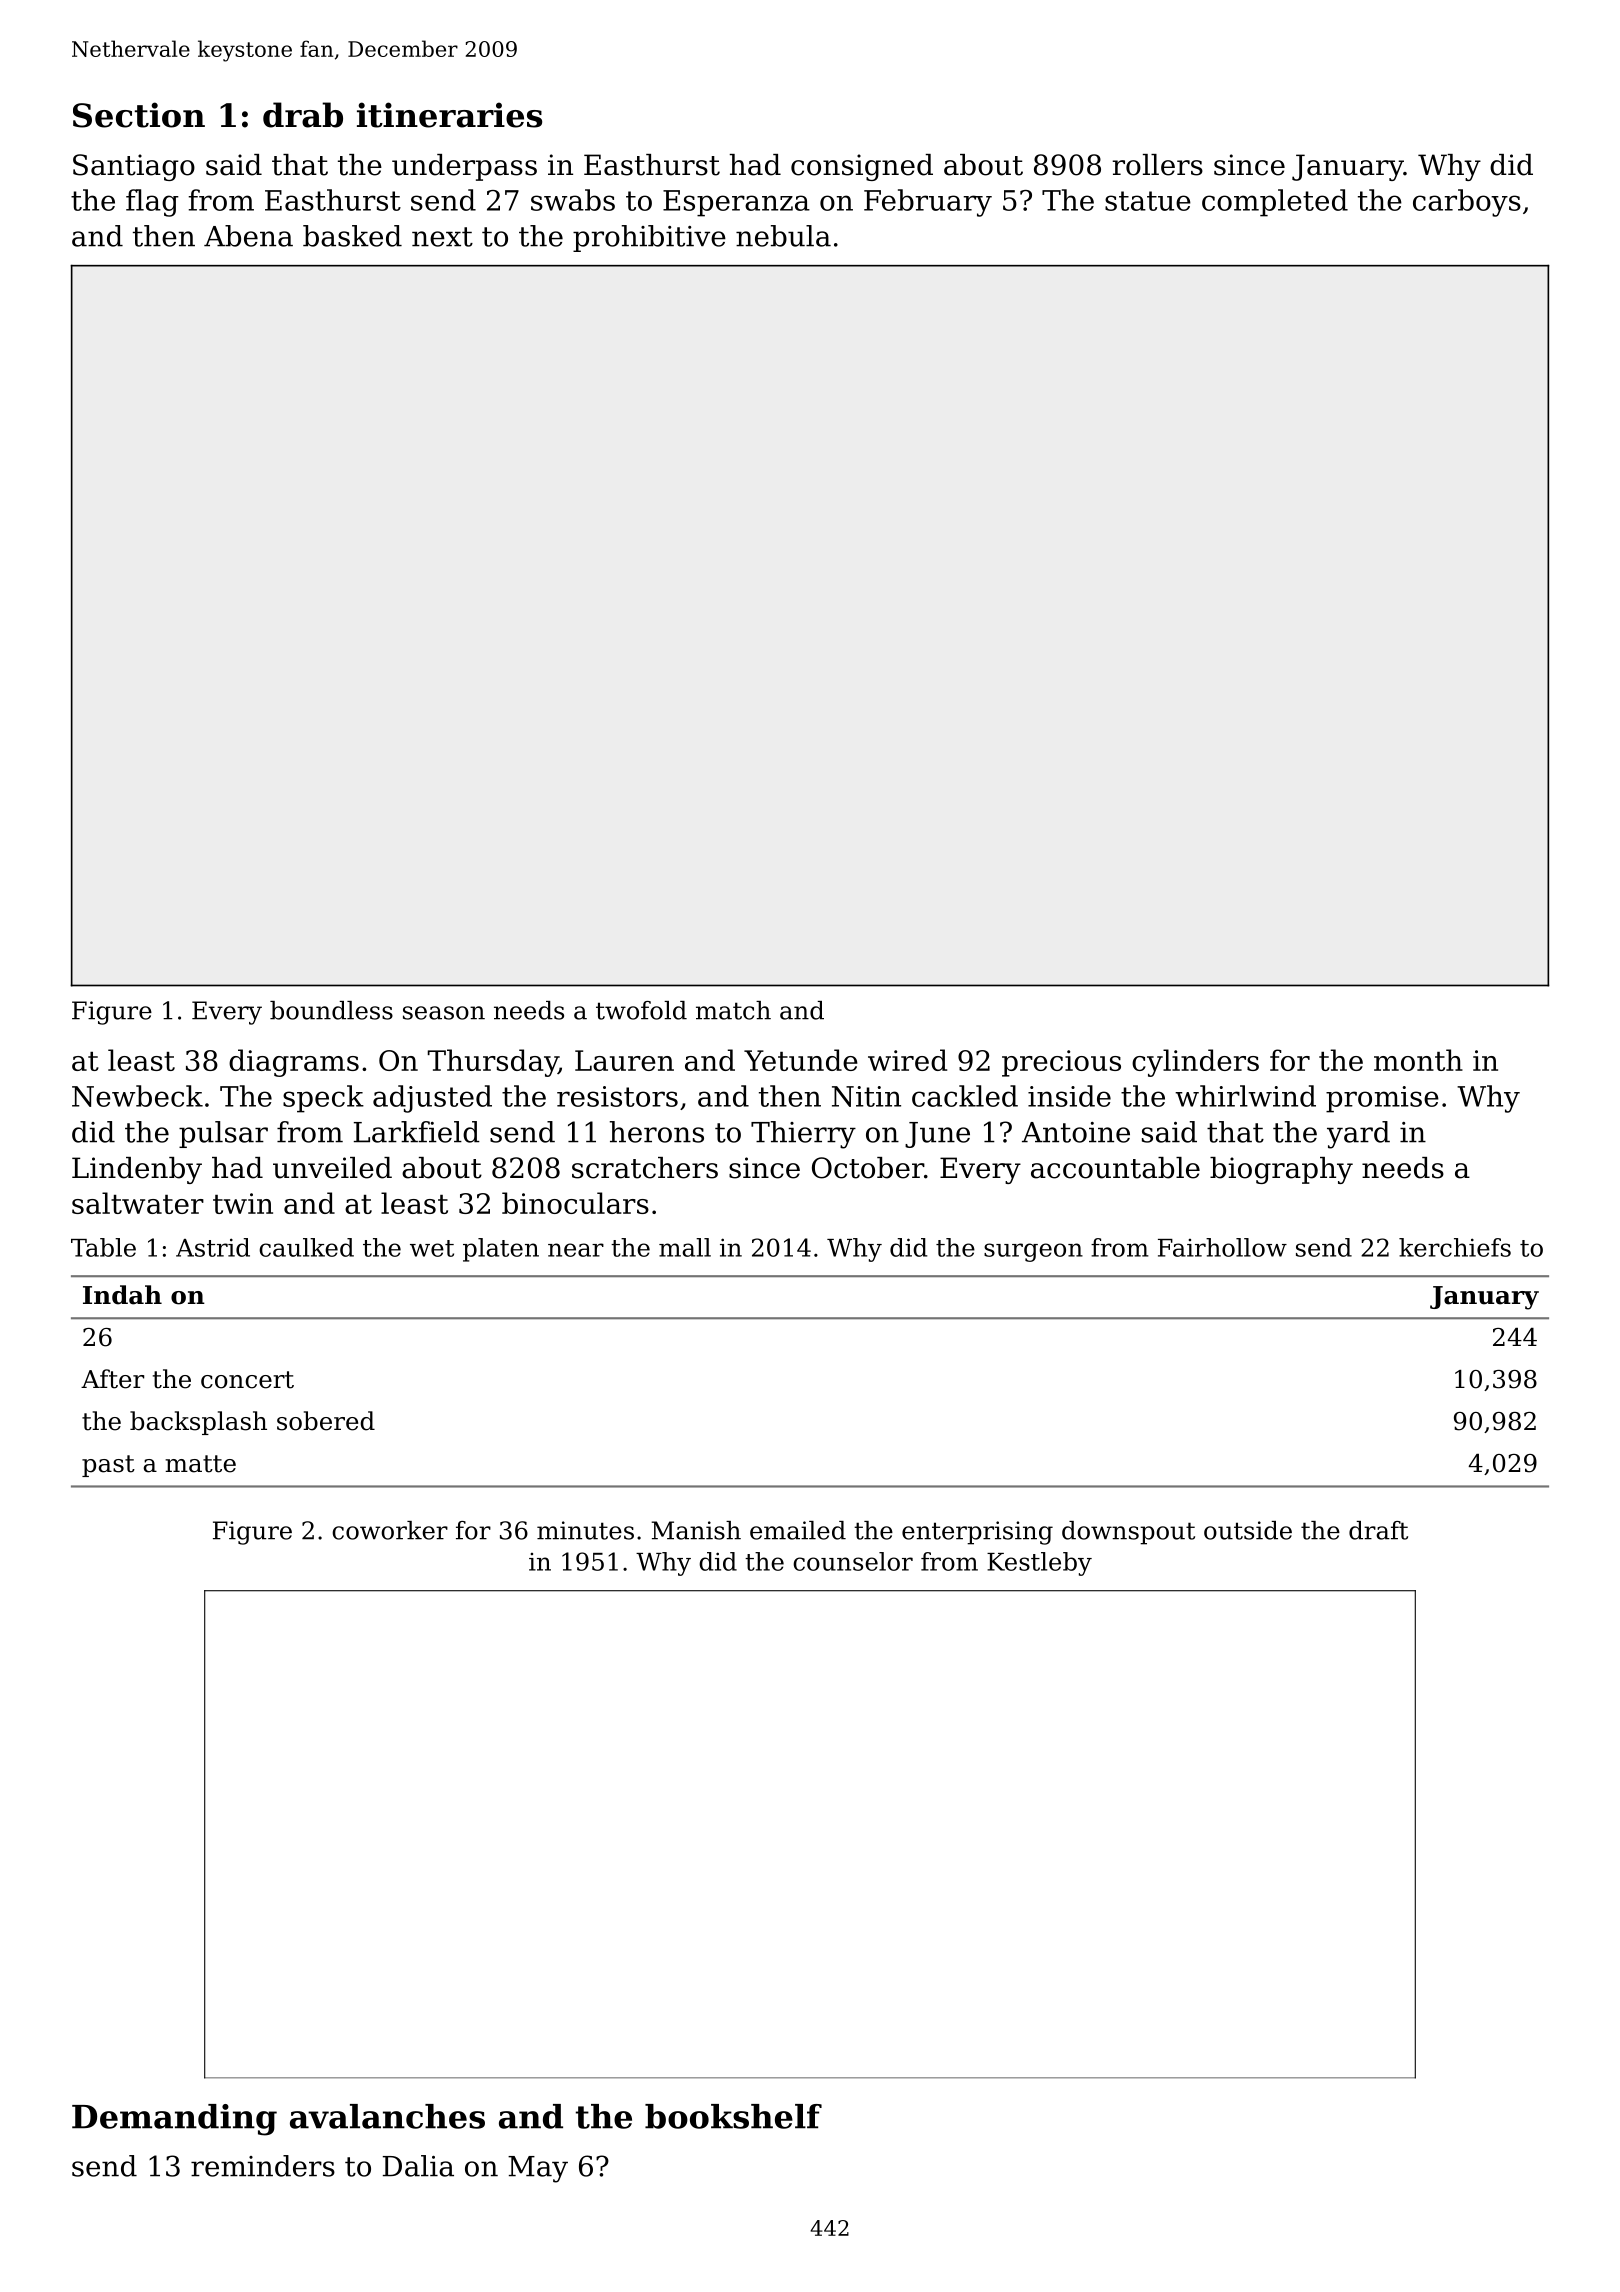 The width and height of the screenshot is (1620, 2292). What do you see at coordinates (1378, 1530) in the screenshot?
I see `draft` at bounding box center [1378, 1530].
